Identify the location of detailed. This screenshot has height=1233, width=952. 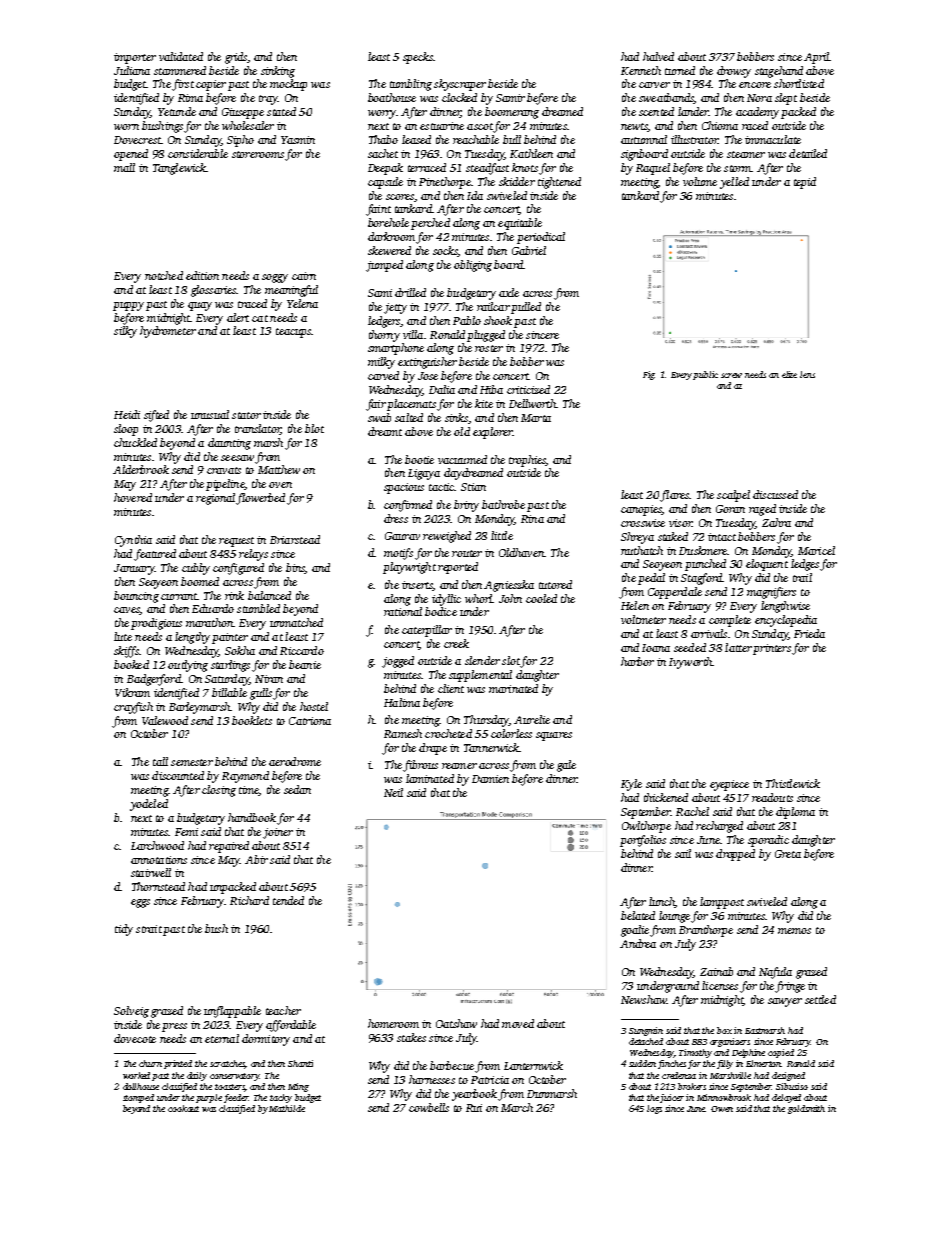
(808, 153).
